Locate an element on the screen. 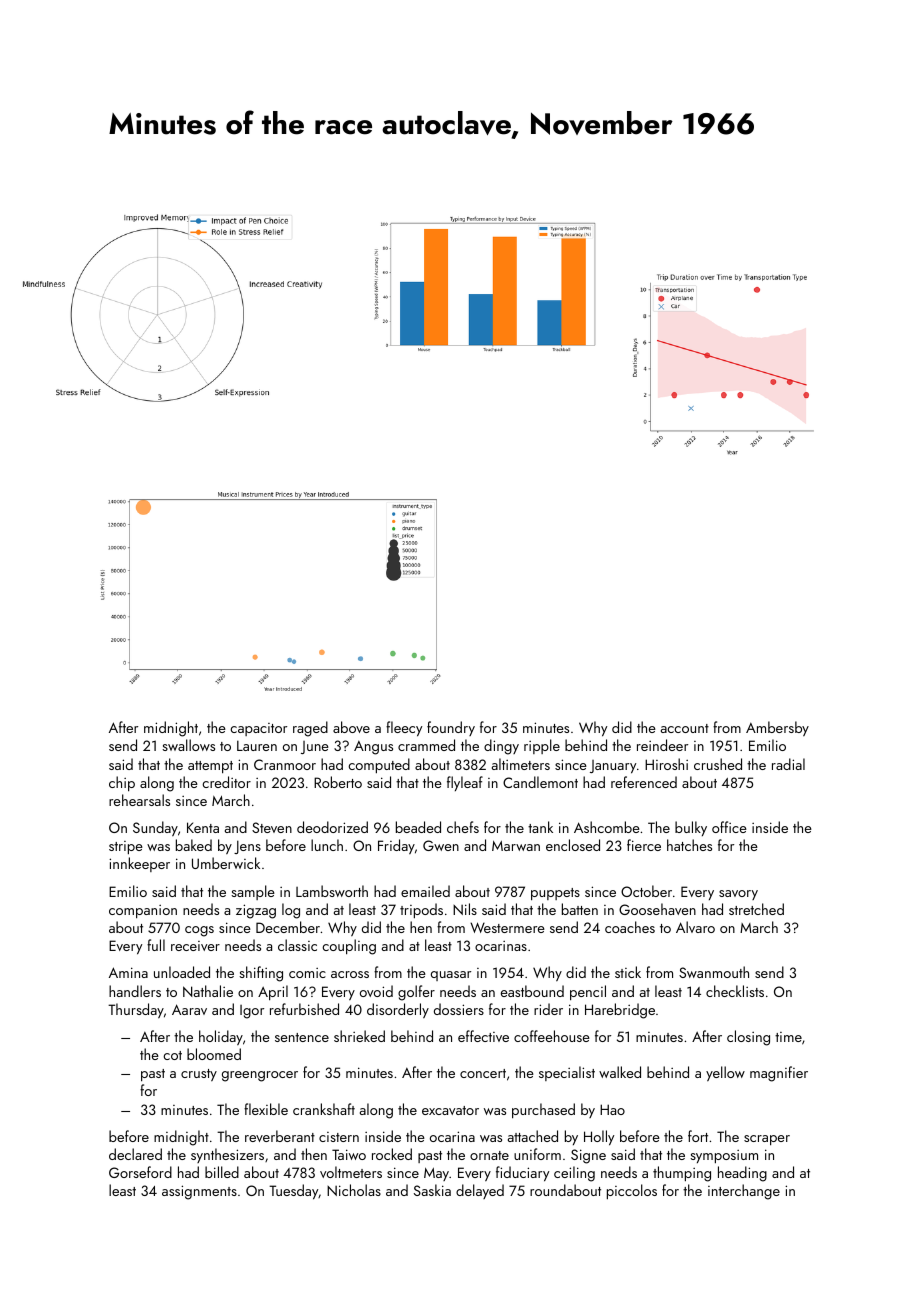 This screenshot has width=924, height=1308. ripple is located at coordinates (542, 746).
